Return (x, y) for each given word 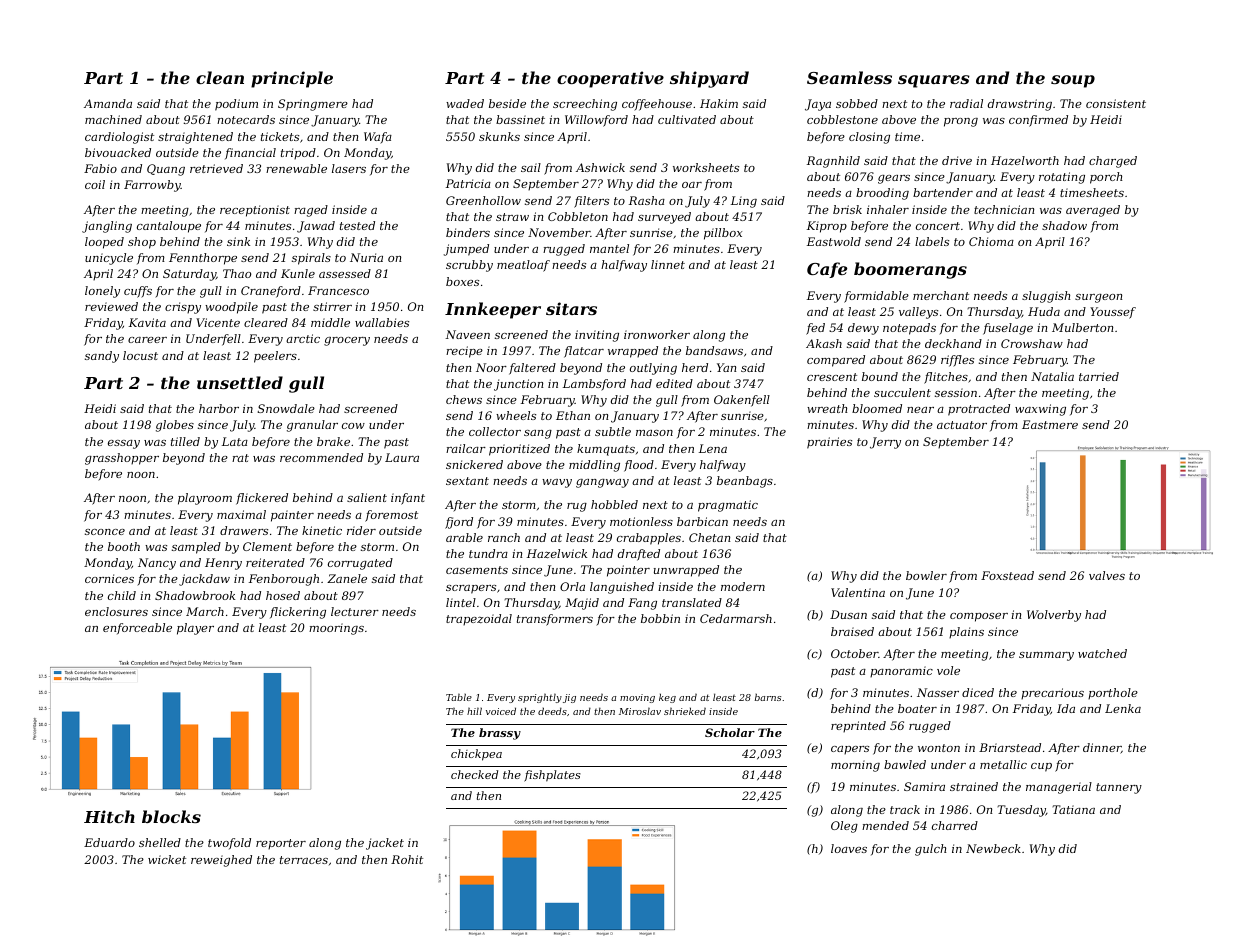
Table (459, 697)
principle (292, 79)
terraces (304, 860)
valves (1107, 575)
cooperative (610, 79)
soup (1073, 81)
